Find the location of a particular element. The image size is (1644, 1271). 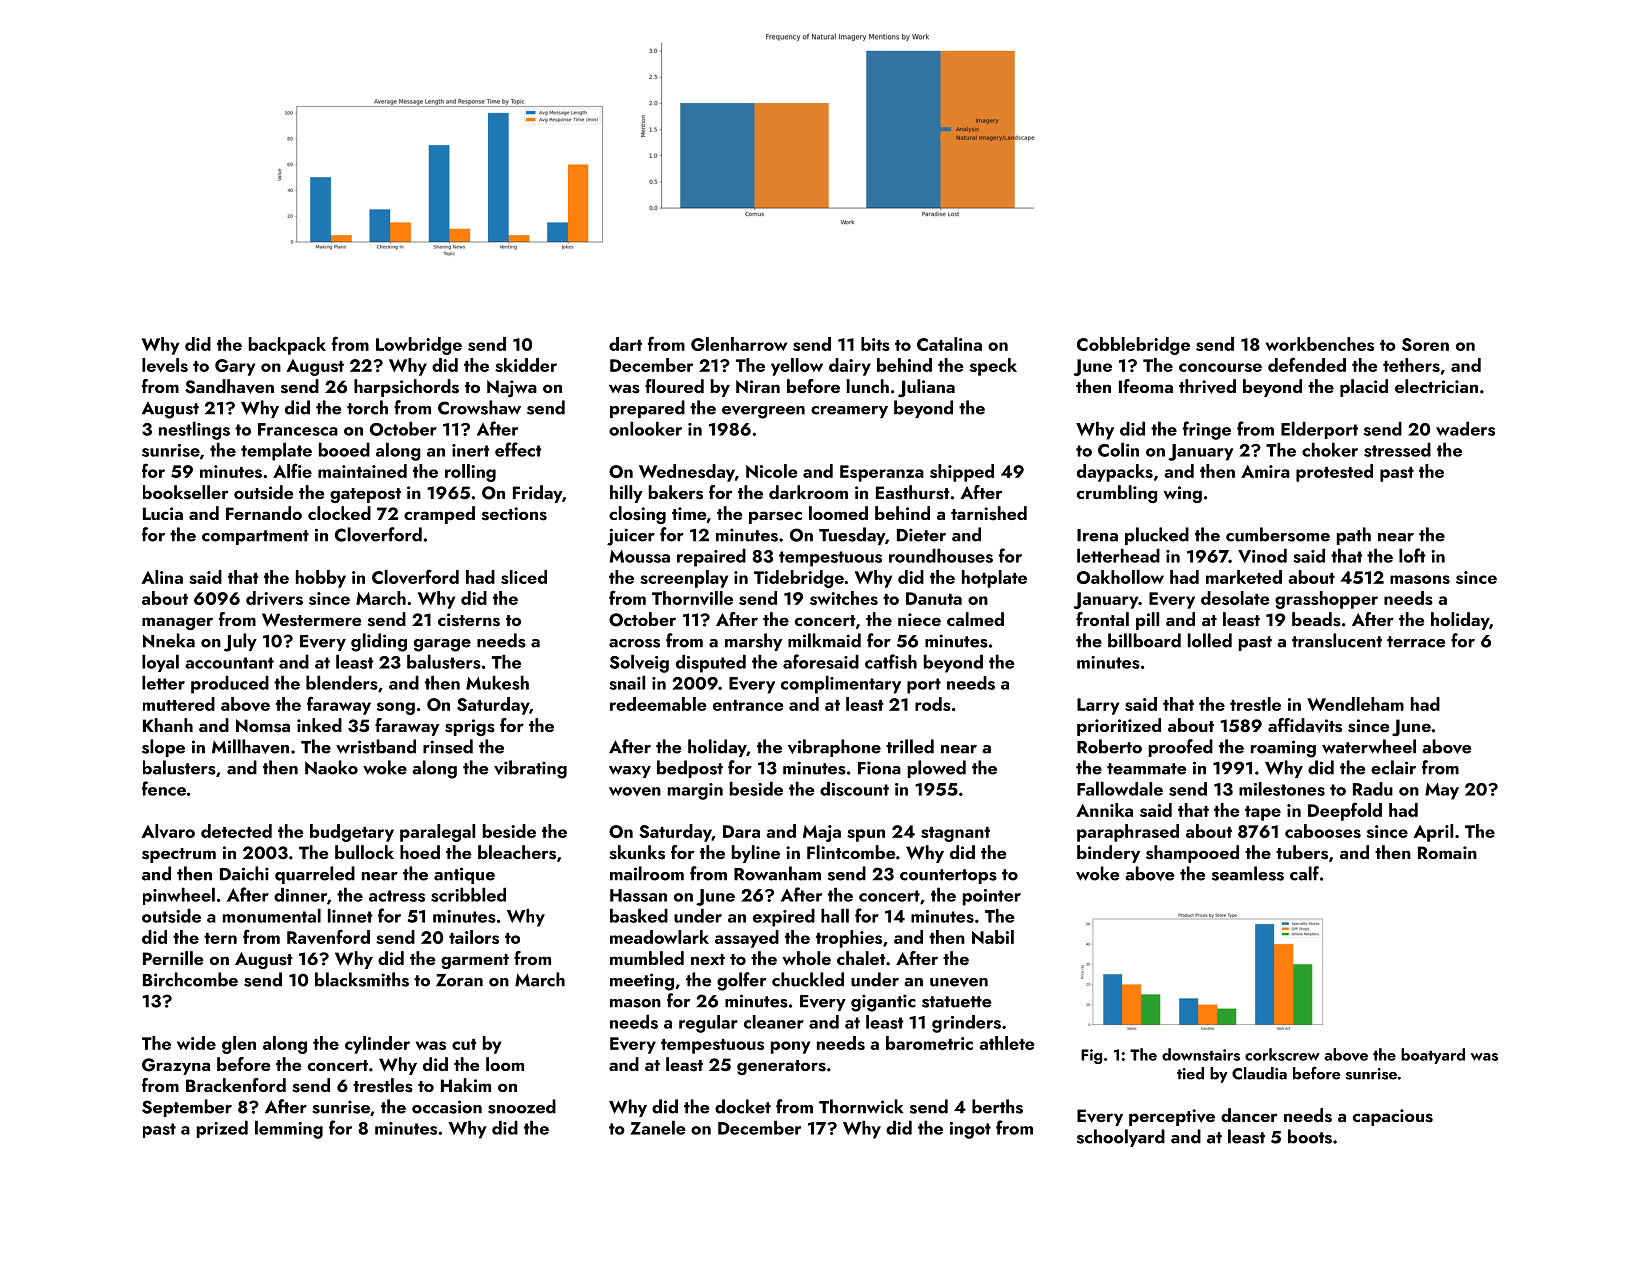

eclair is located at coordinates (1393, 767).
